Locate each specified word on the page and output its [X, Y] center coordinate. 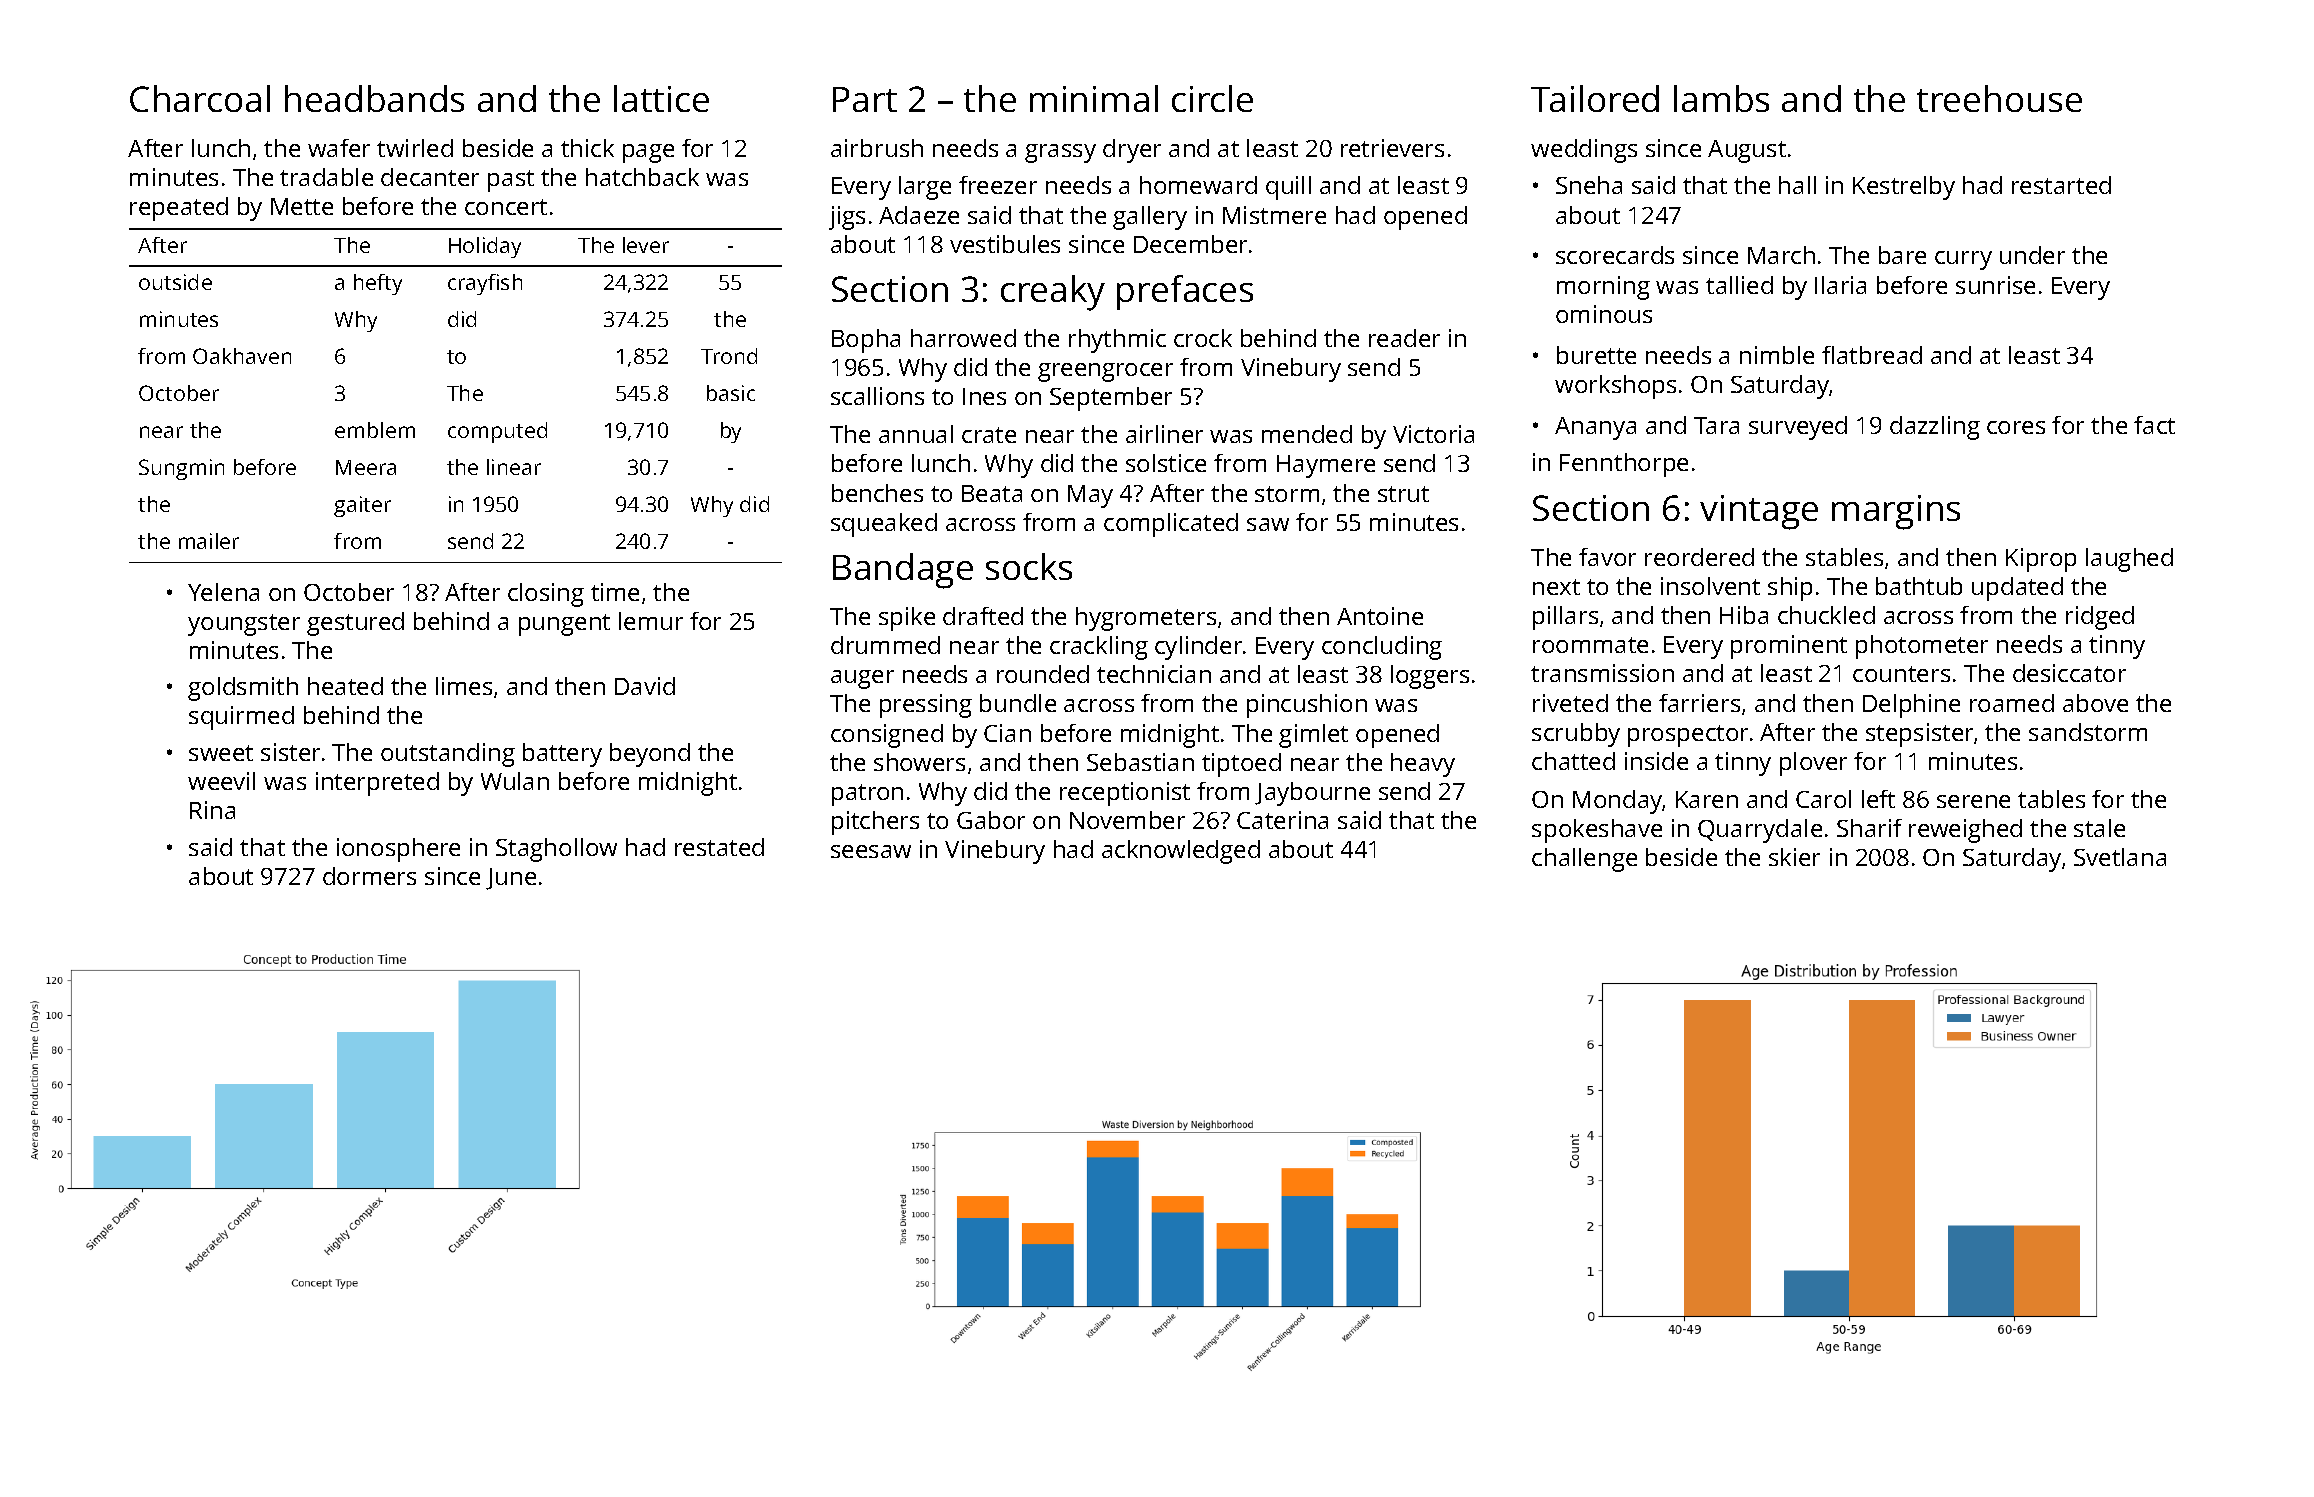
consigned [887, 736]
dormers [369, 876]
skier [1794, 857]
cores [2016, 427]
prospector [1688, 736]
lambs [1721, 98]
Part [865, 99]
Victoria [1433, 434]
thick [587, 148]
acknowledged [1181, 852]
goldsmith [243, 689]
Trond [729, 356]
